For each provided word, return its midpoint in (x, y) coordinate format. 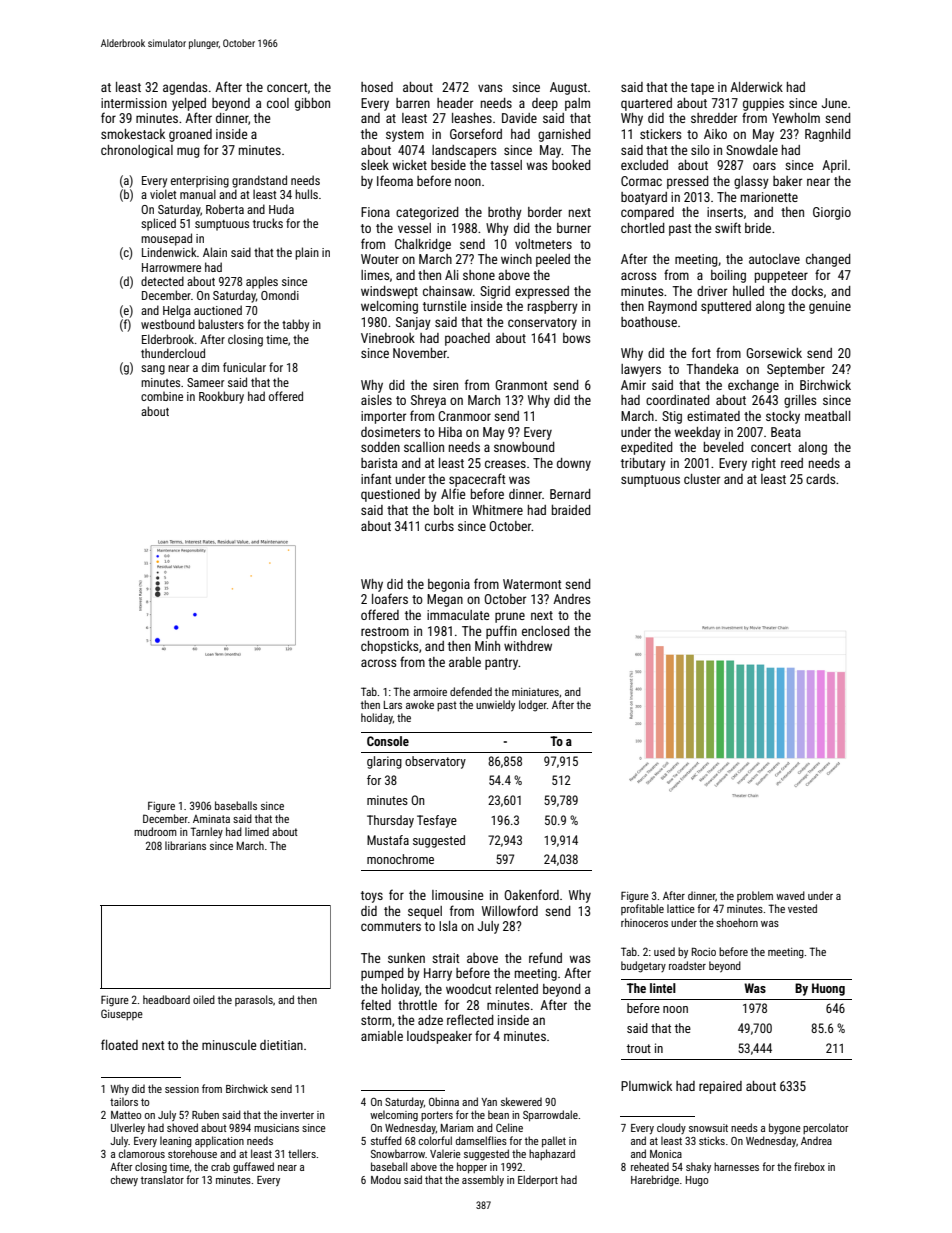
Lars (393, 705)
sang (153, 370)
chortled (643, 228)
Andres (571, 599)
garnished (564, 135)
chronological (137, 151)
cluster (702, 479)
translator (162, 1179)
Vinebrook (388, 338)
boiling (728, 276)
